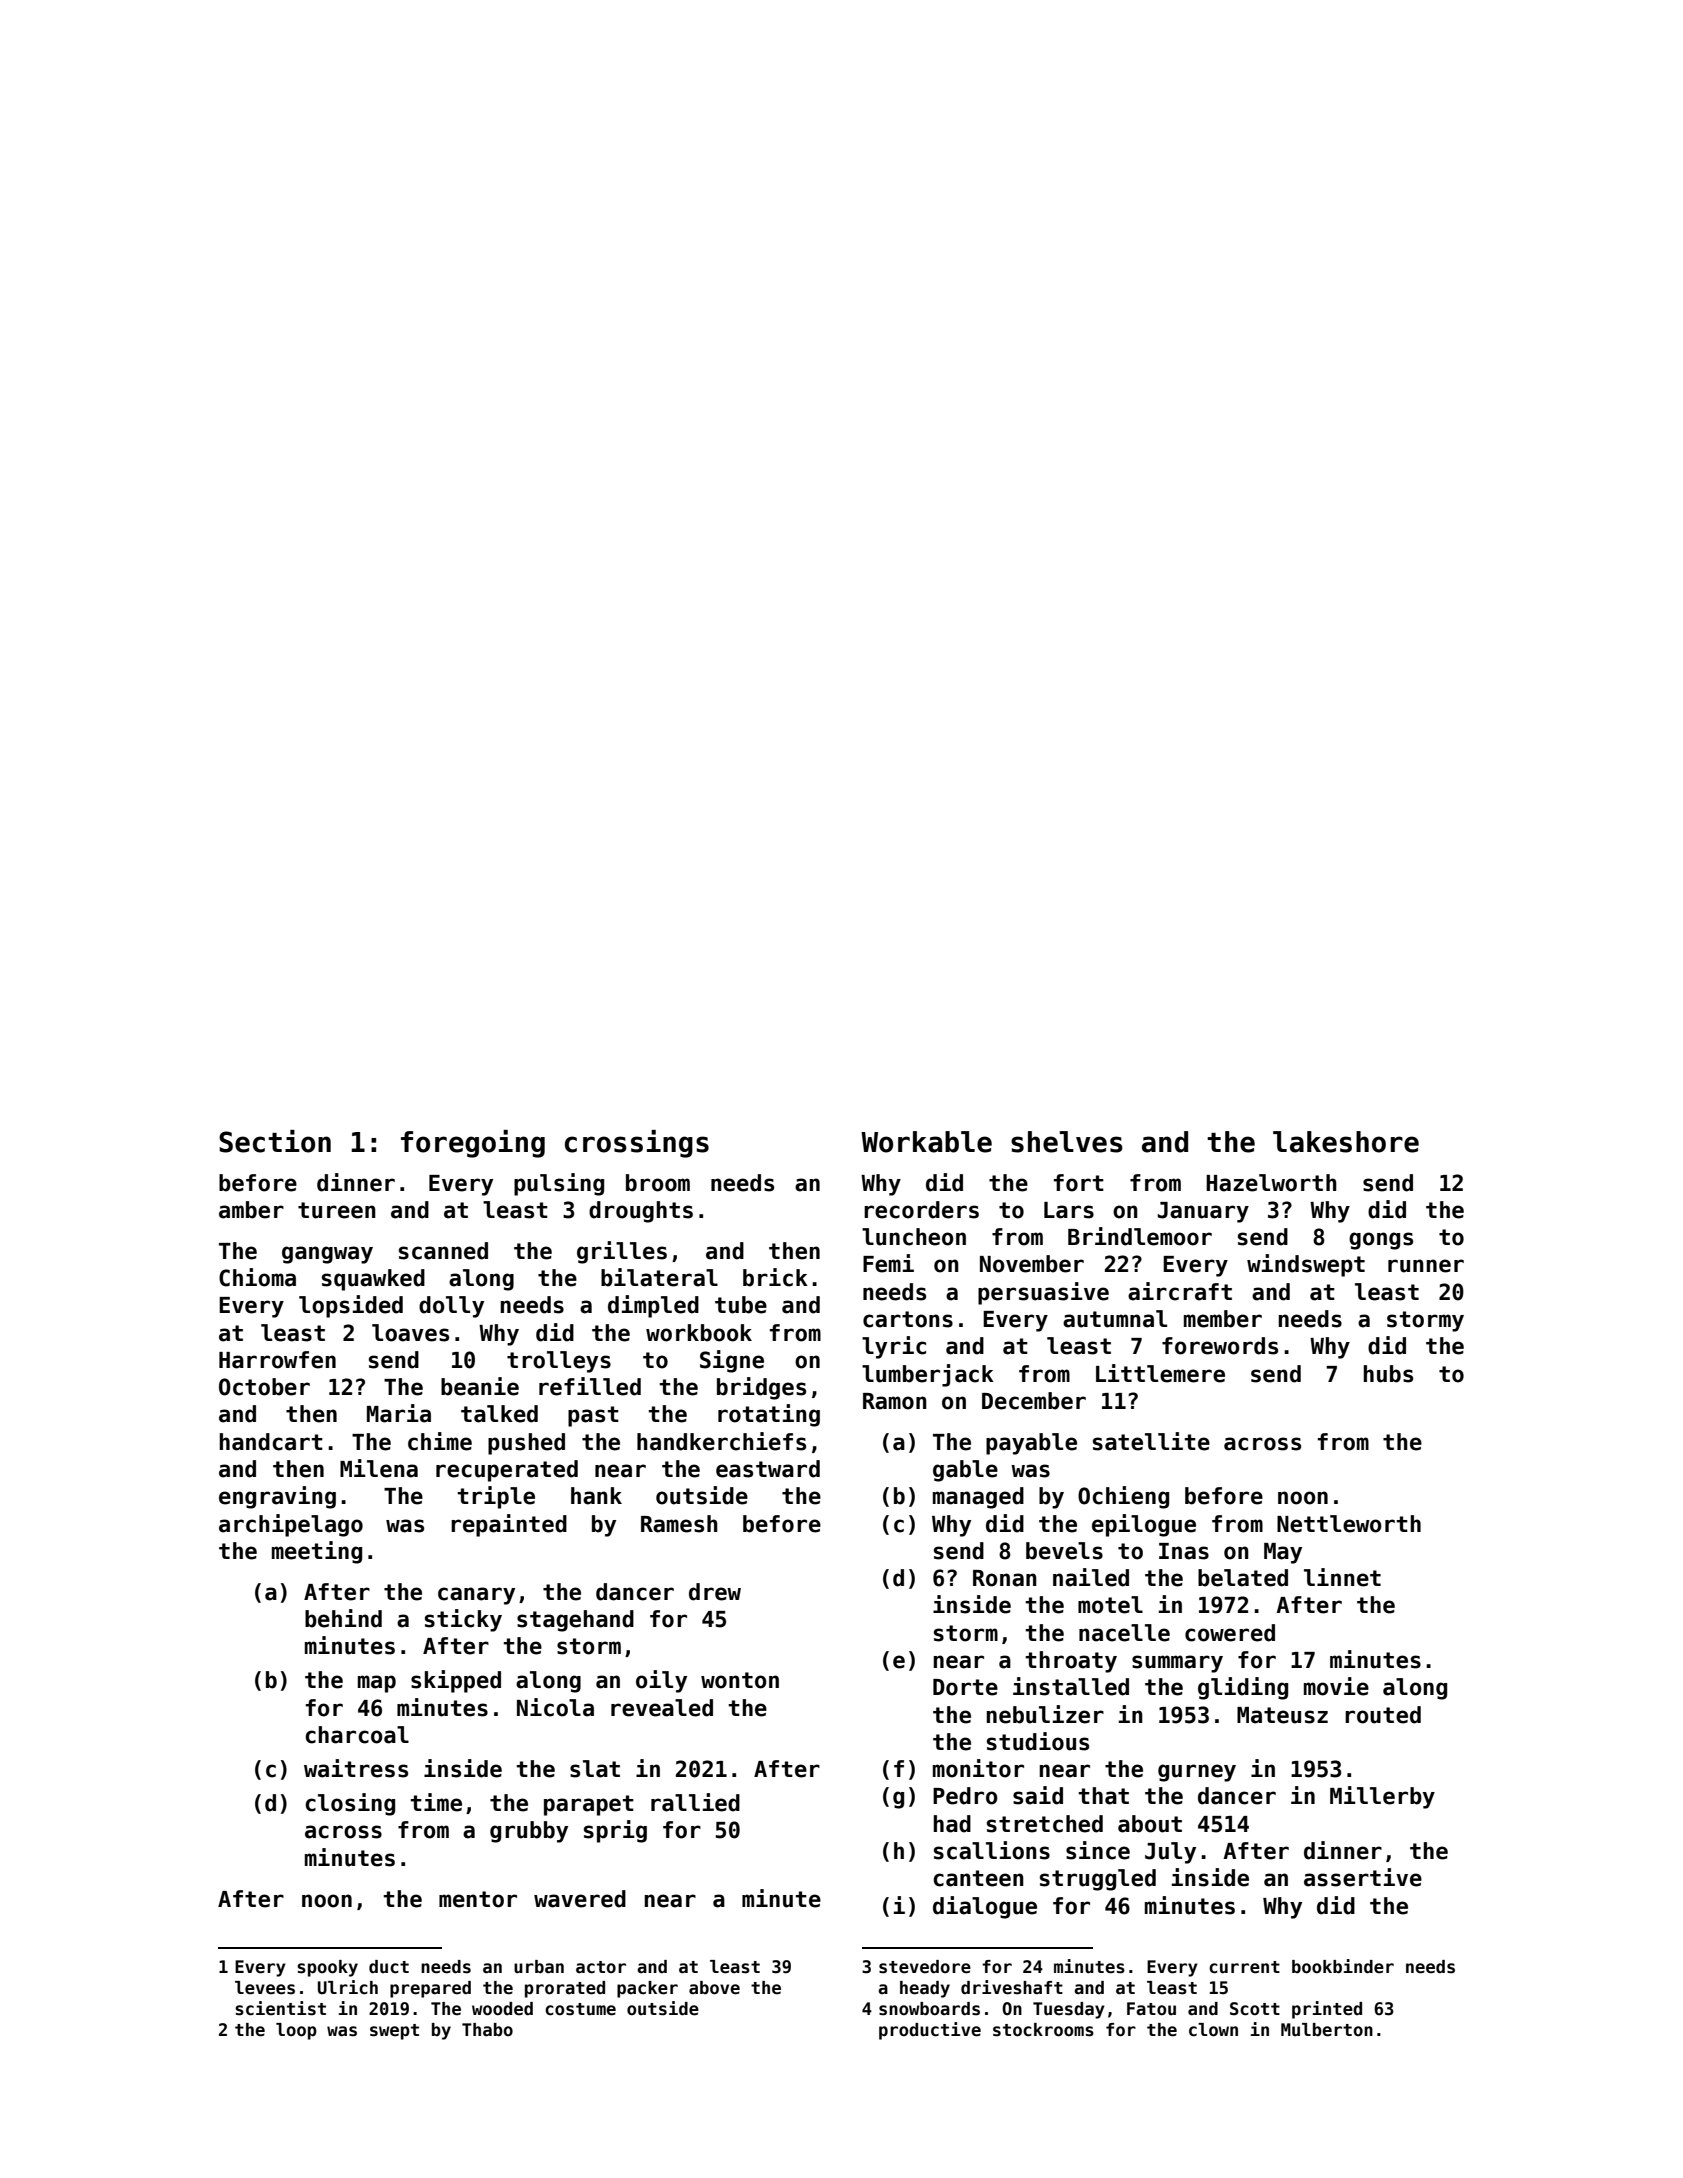 The height and width of the document is (2178, 1683). Describe the element at coordinates (271, 1442) in the document. I see `handcart` at that location.
